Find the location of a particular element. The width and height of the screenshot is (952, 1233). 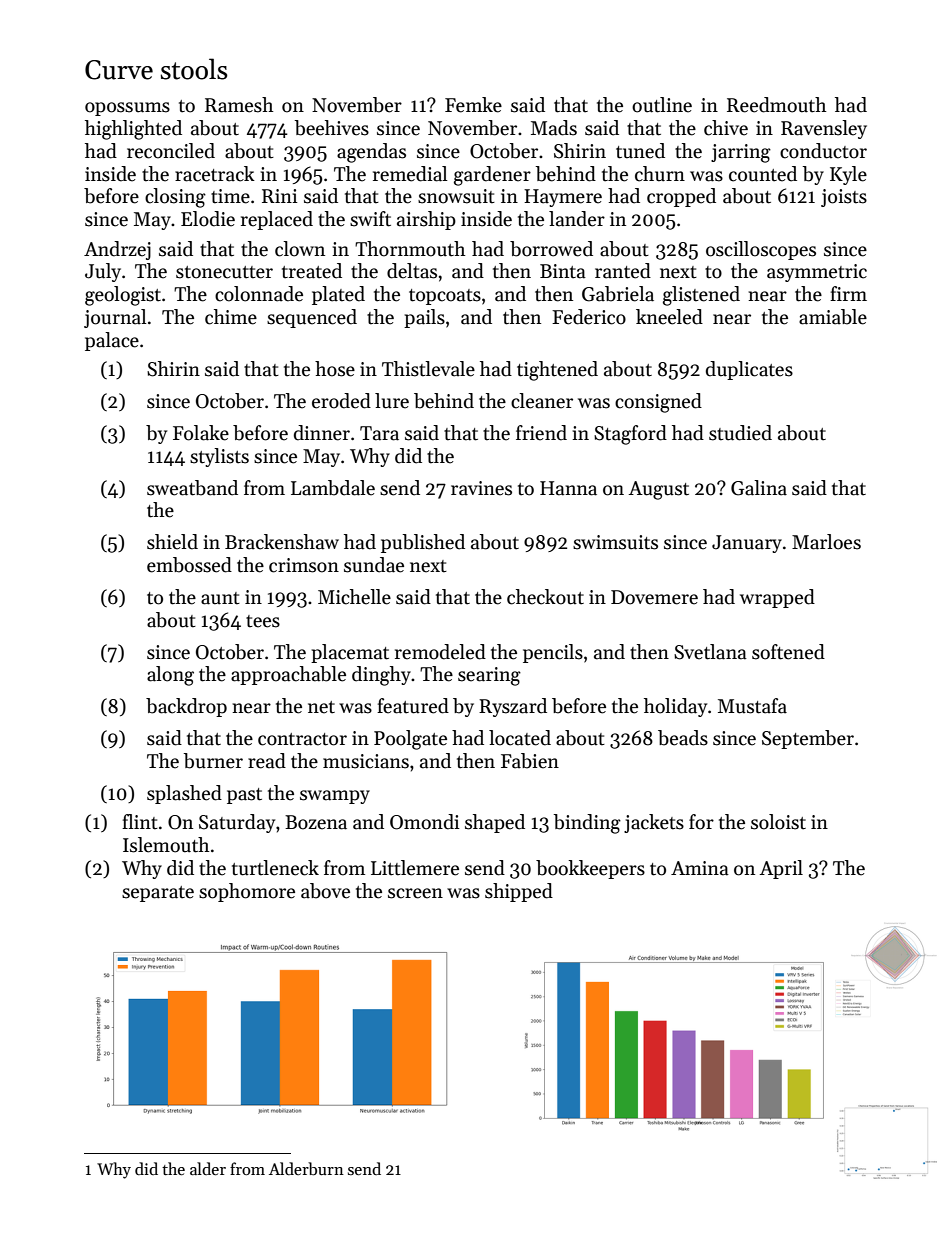

outline is located at coordinates (662, 105).
